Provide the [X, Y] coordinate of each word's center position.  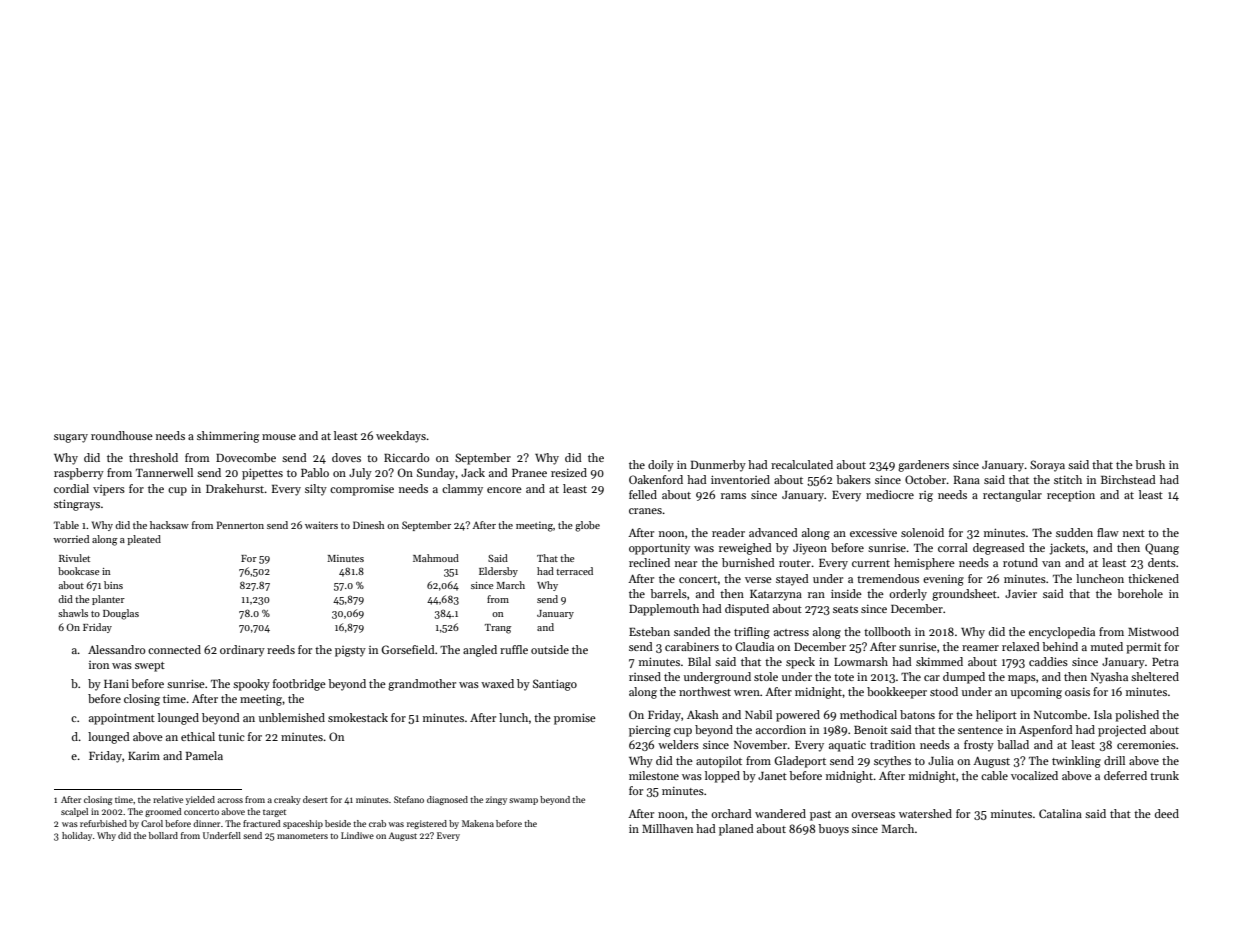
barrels [668, 593]
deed [1167, 813]
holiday [77, 836]
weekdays [401, 437]
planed [736, 830]
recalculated [802, 464]
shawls [73, 613]
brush [1150, 464]
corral [953, 547]
